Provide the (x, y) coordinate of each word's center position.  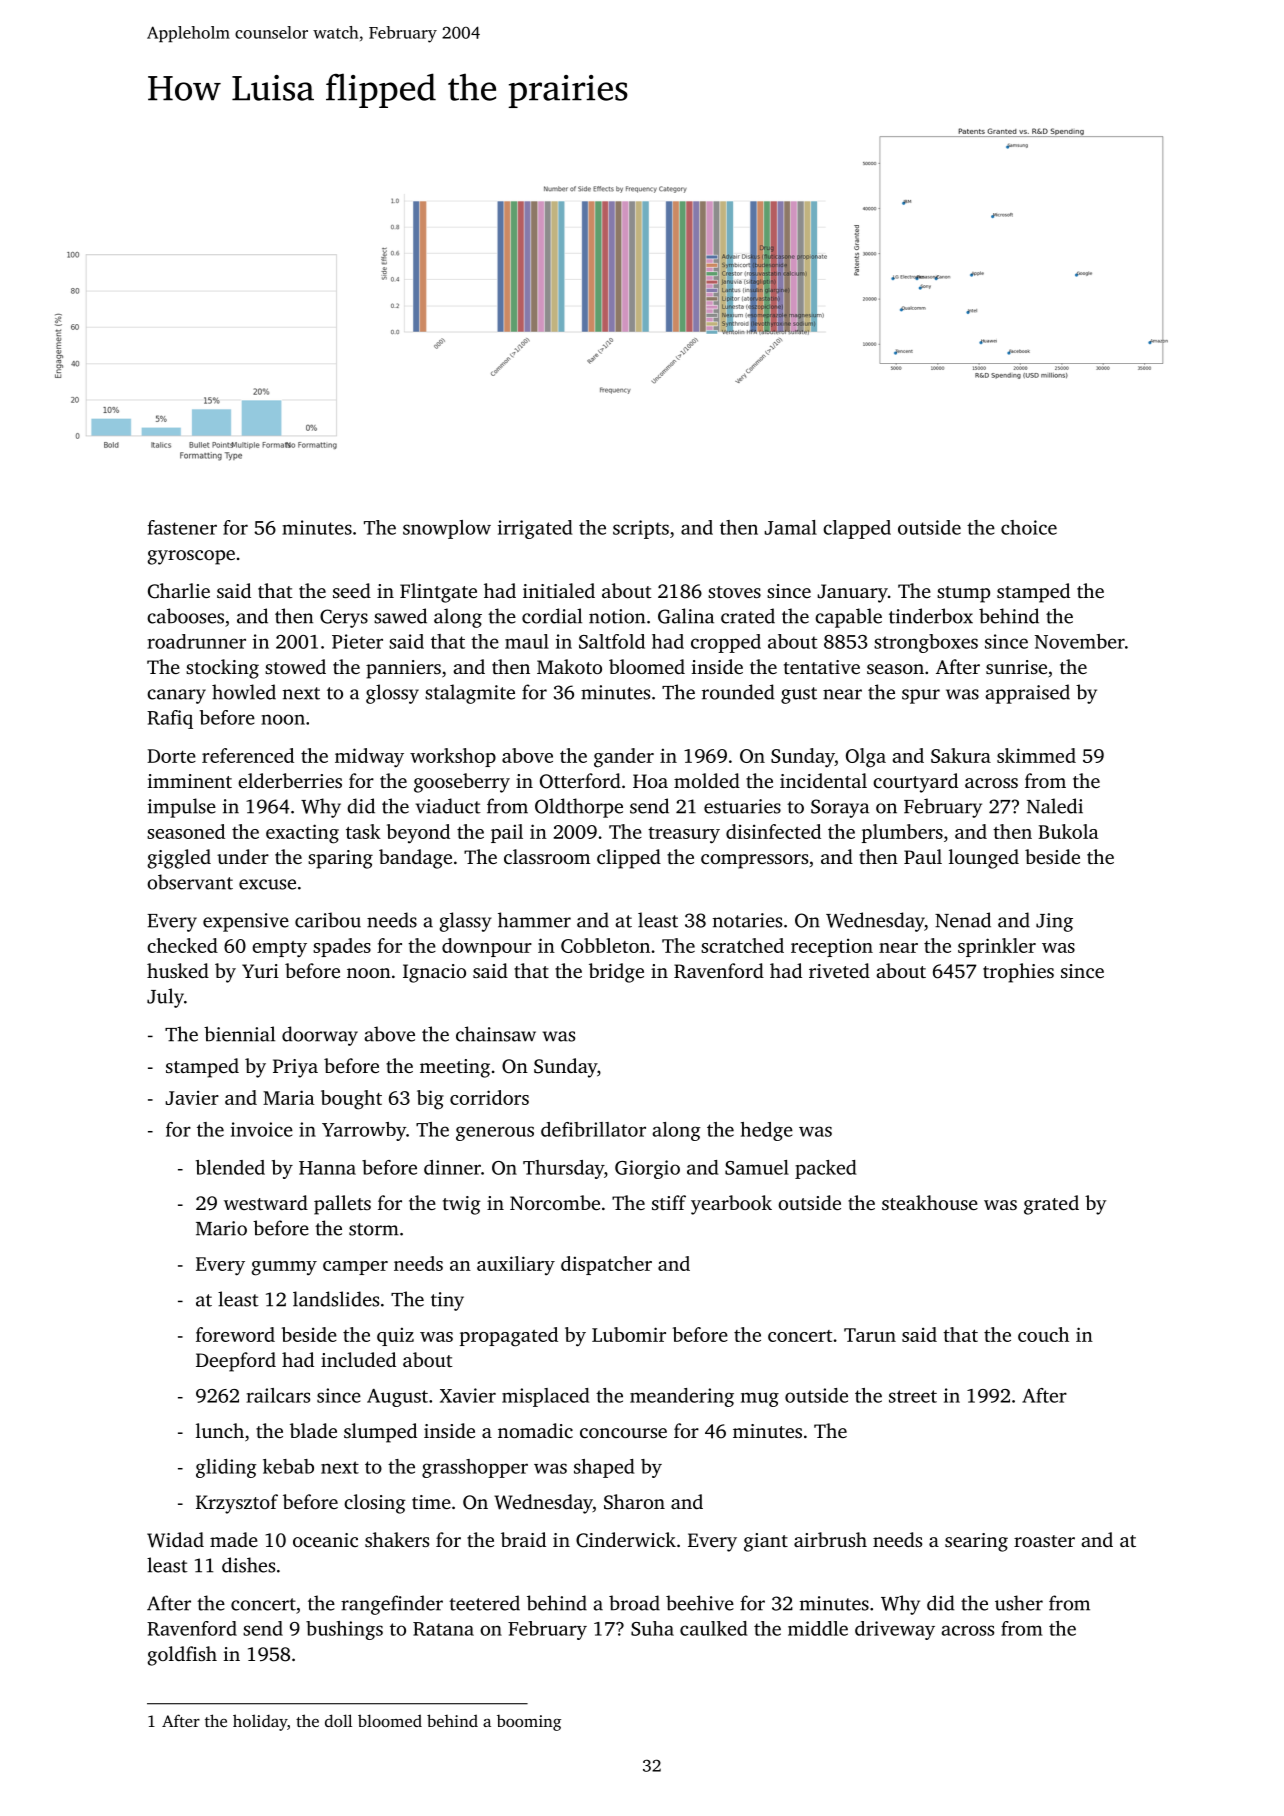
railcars (278, 1395)
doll (338, 1720)
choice (1029, 527)
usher (1019, 1603)
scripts (641, 529)
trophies (1018, 973)
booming (529, 1723)
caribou (328, 920)
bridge (616, 973)
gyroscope (191, 557)
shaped (604, 1468)
